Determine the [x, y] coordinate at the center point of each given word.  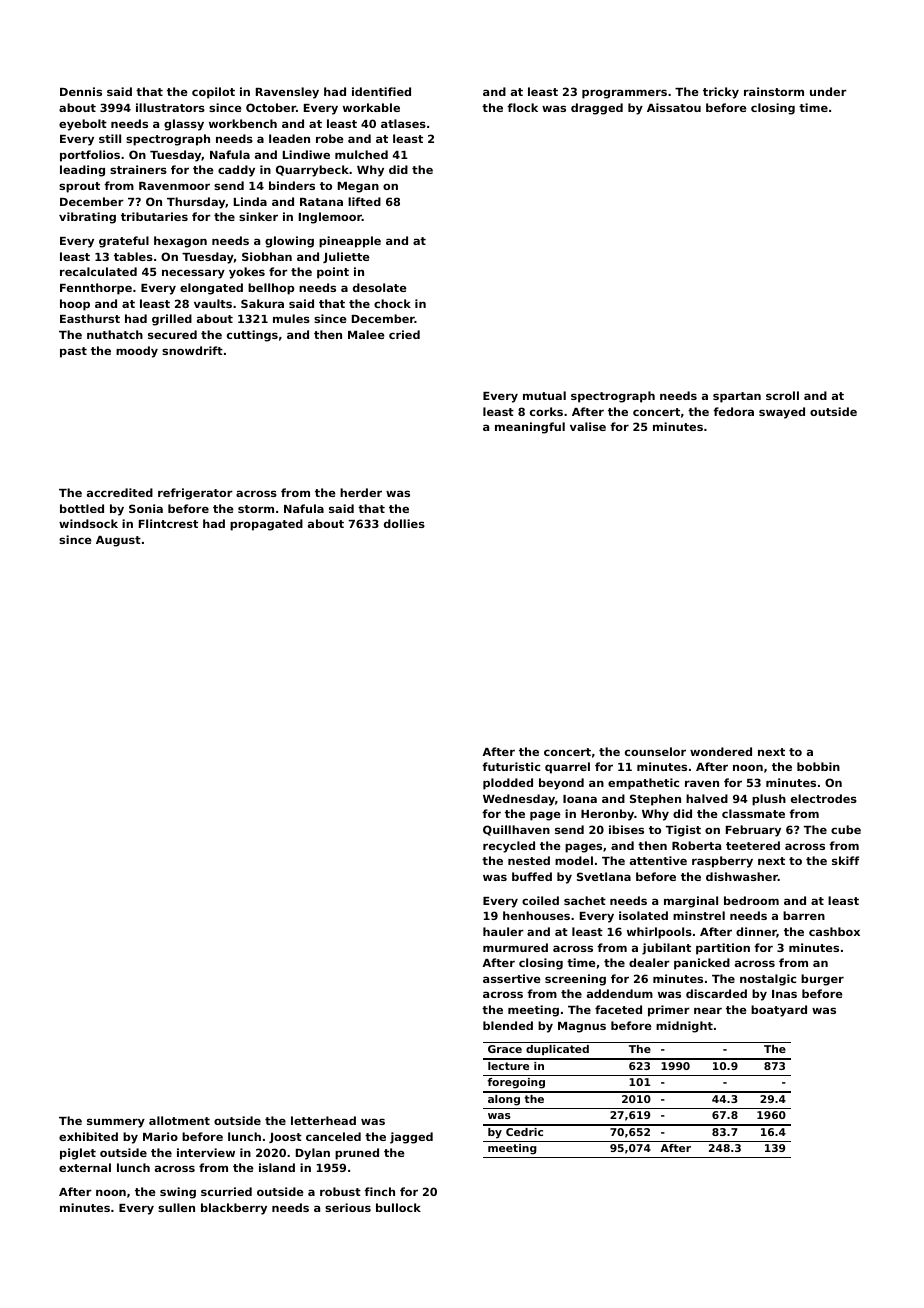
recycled [509, 847]
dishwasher [742, 876]
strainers [138, 169]
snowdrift [192, 350]
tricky [721, 93]
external [85, 1167]
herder [361, 492]
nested [529, 860]
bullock [398, 1207]
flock [522, 107]
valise [588, 426]
